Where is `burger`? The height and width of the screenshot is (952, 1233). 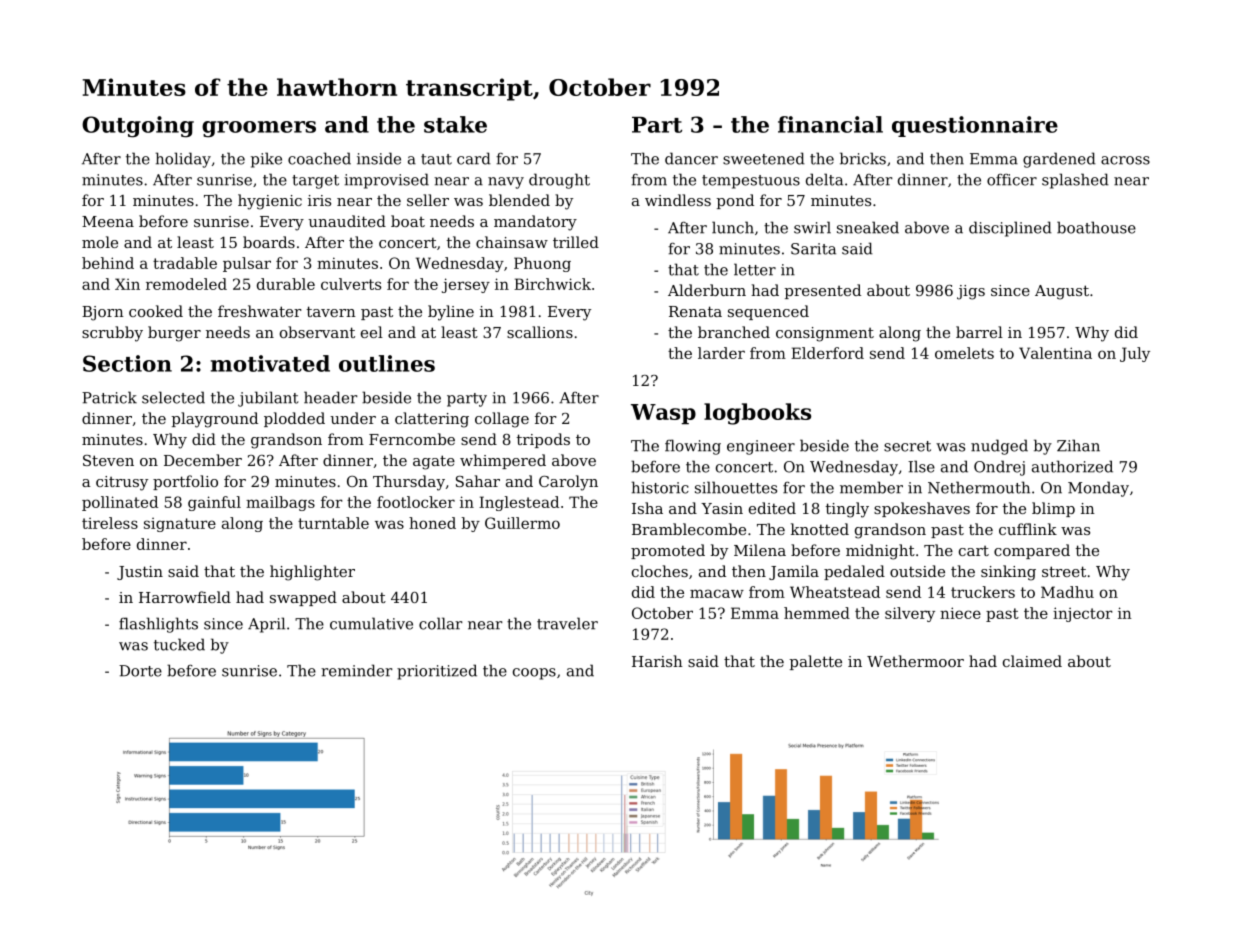 burger is located at coordinates (174, 334).
